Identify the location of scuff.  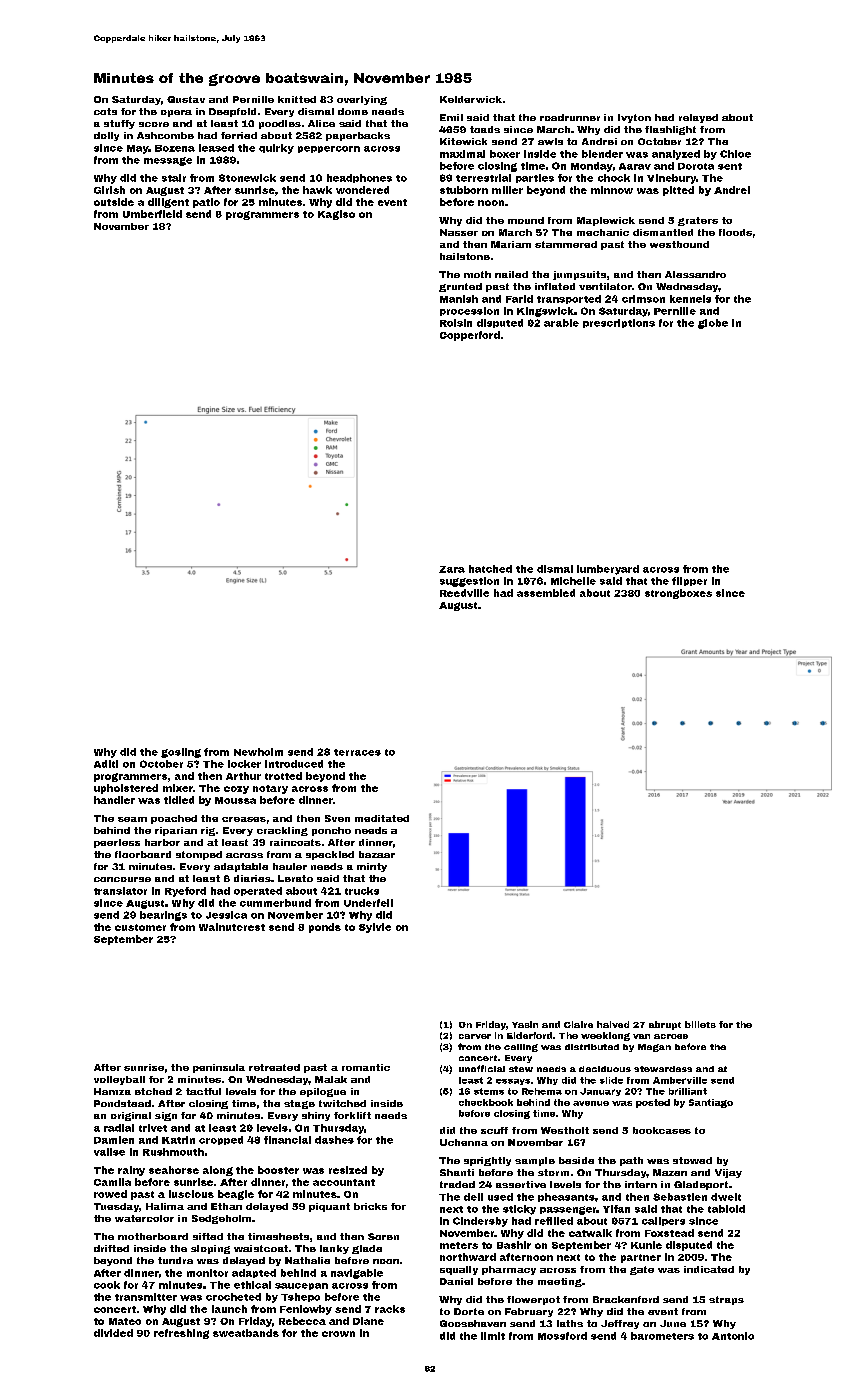
(494, 1130).
